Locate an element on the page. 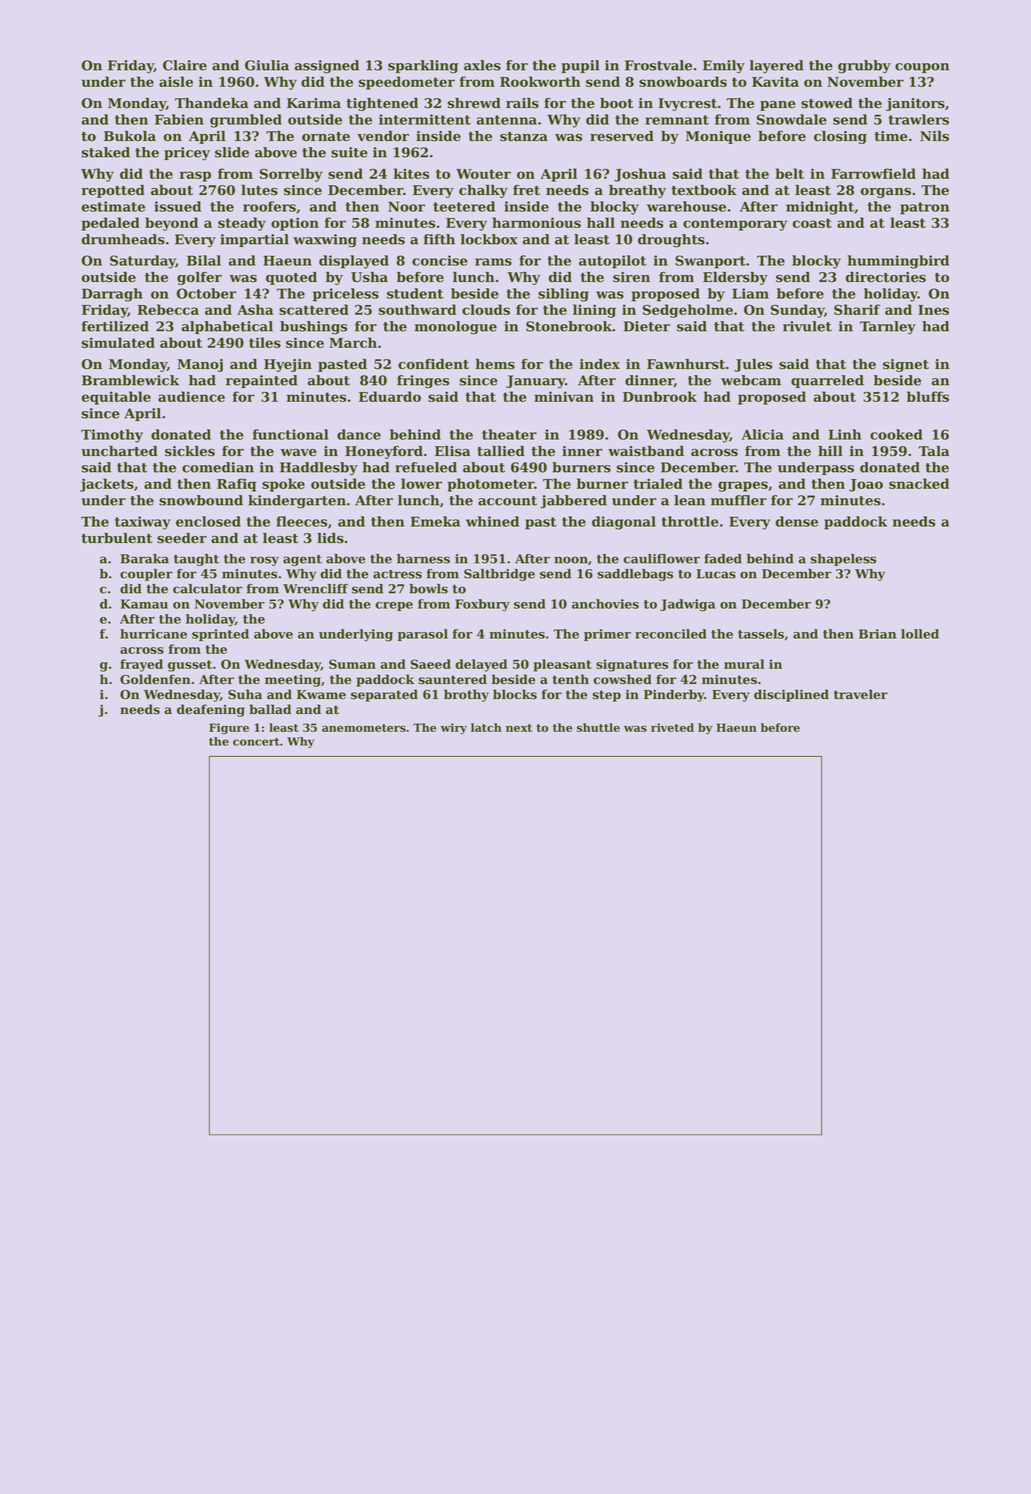 The image size is (1031, 1494). webcam is located at coordinates (751, 380).
